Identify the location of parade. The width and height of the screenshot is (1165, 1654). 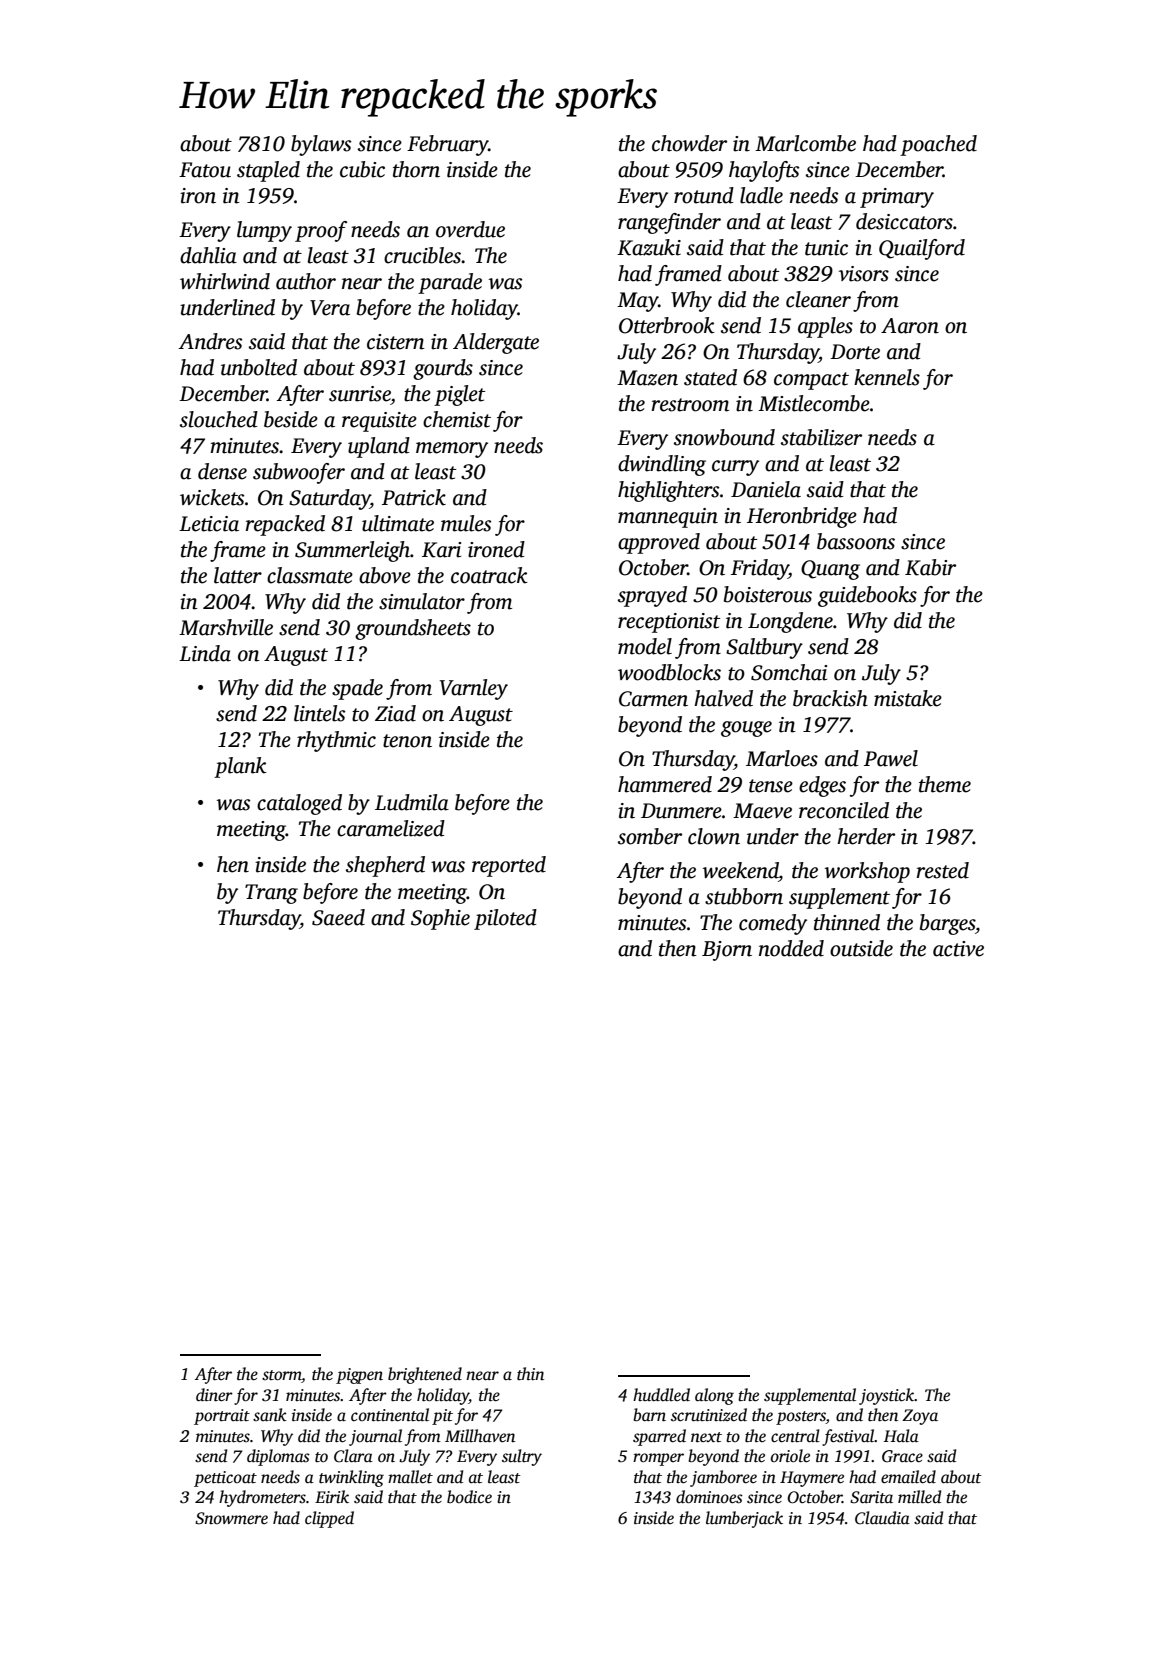
(450, 283).
